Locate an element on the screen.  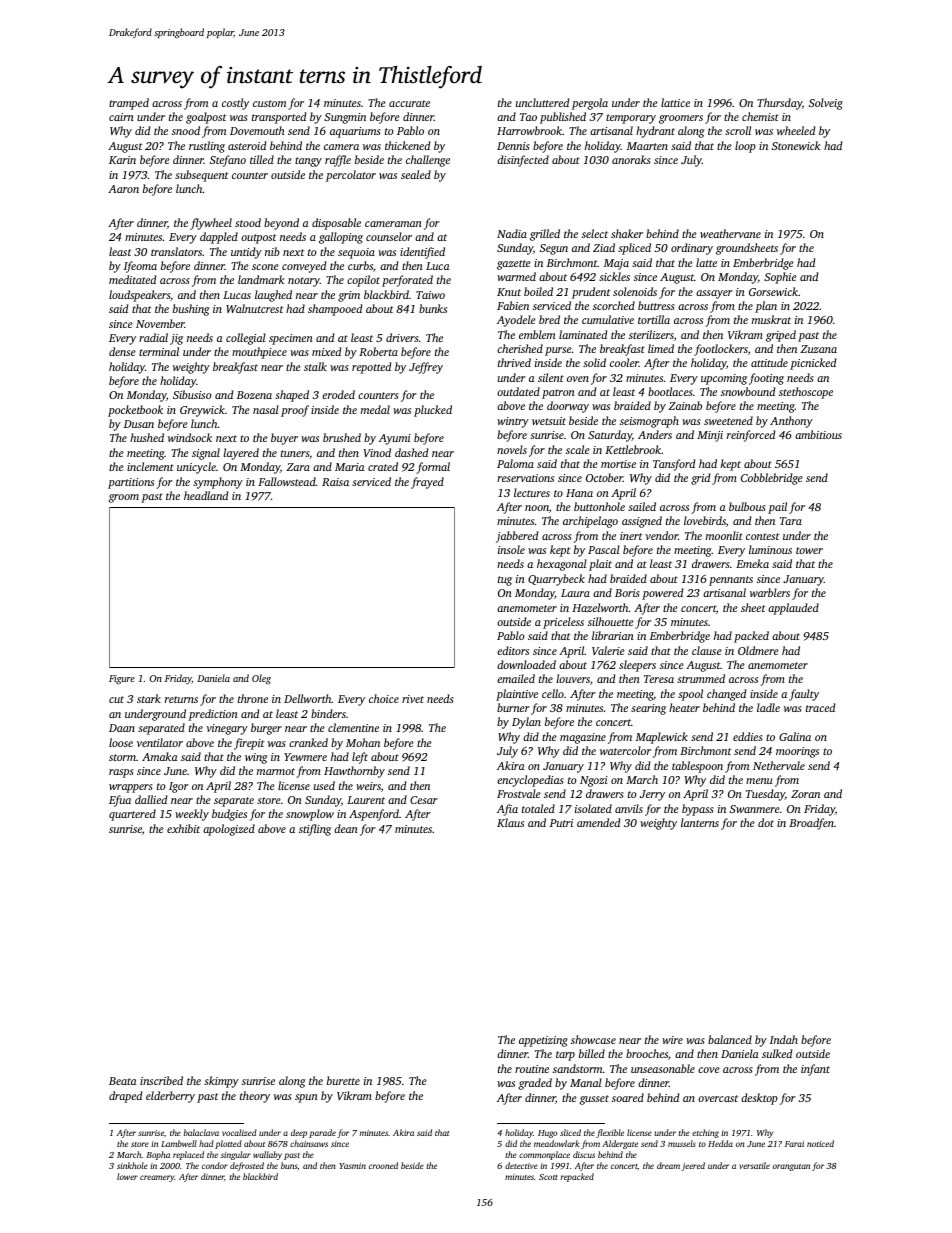
disinfected is located at coordinates (523, 161).
